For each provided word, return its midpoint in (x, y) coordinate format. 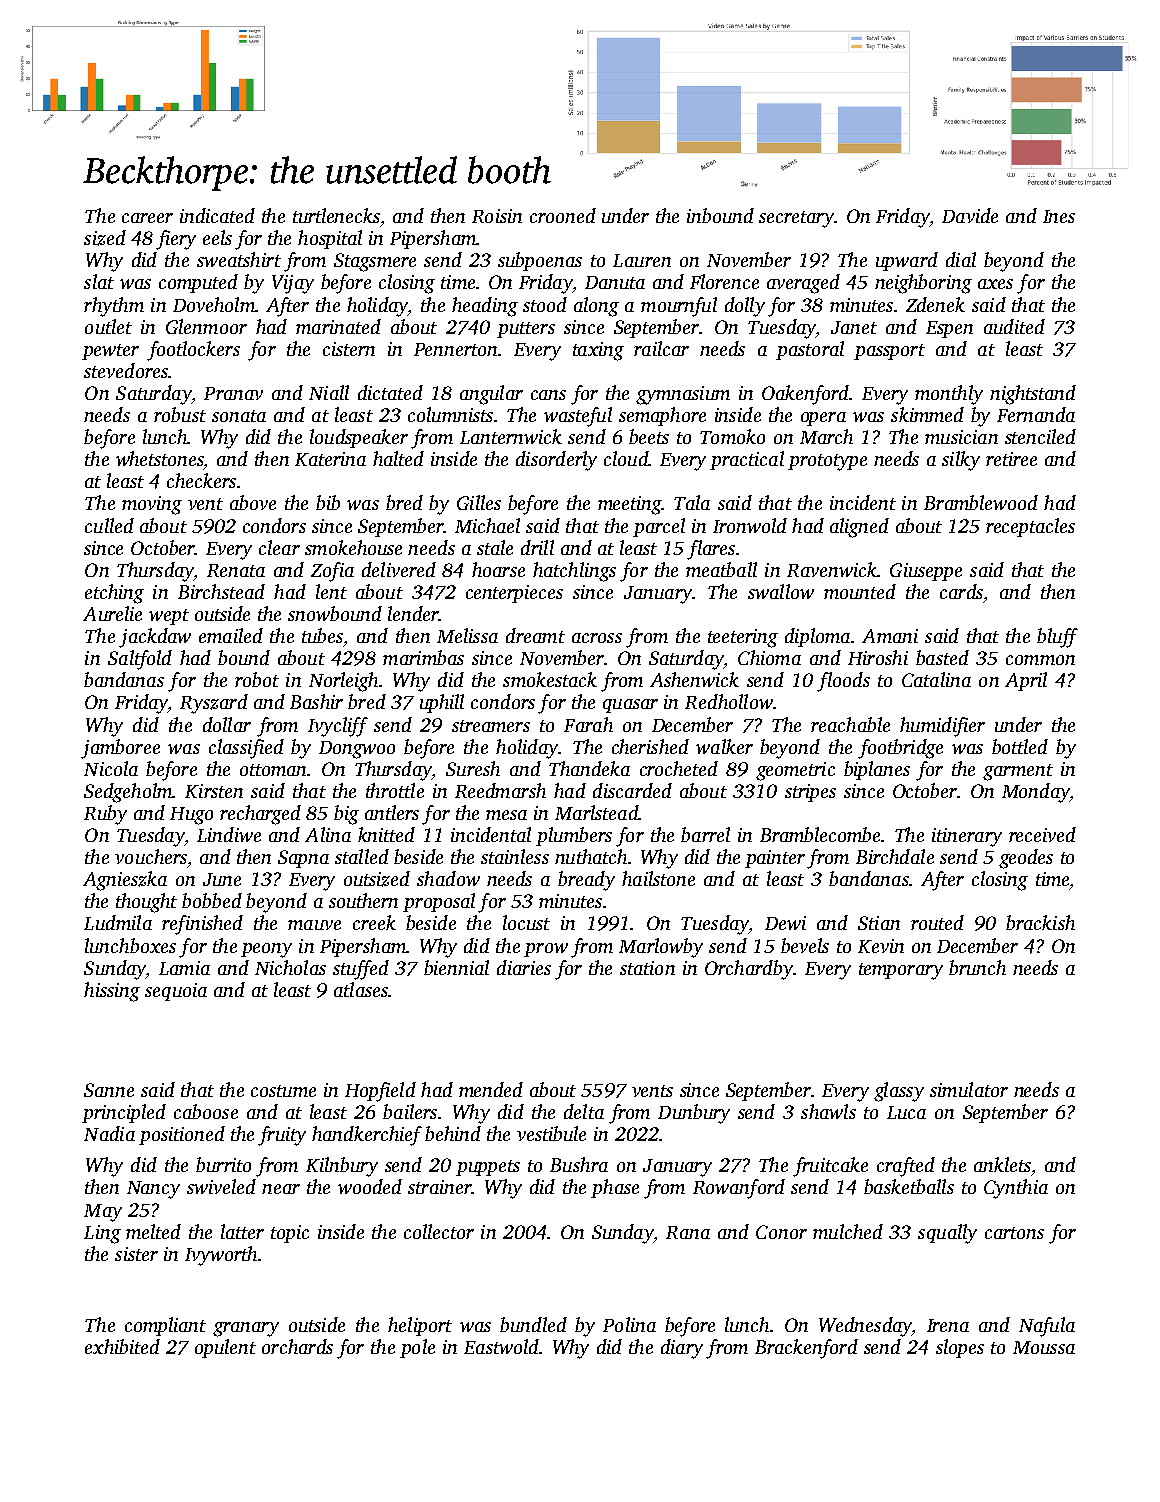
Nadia (109, 1133)
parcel (659, 527)
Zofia (332, 572)
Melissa (467, 635)
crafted (906, 1167)
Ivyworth (221, 1256)
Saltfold (140, 660)
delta (584, 1111)
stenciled (1040, 436)
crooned (563, 215)
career (147, 218)
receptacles (1030, 527)
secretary (796, 219)
